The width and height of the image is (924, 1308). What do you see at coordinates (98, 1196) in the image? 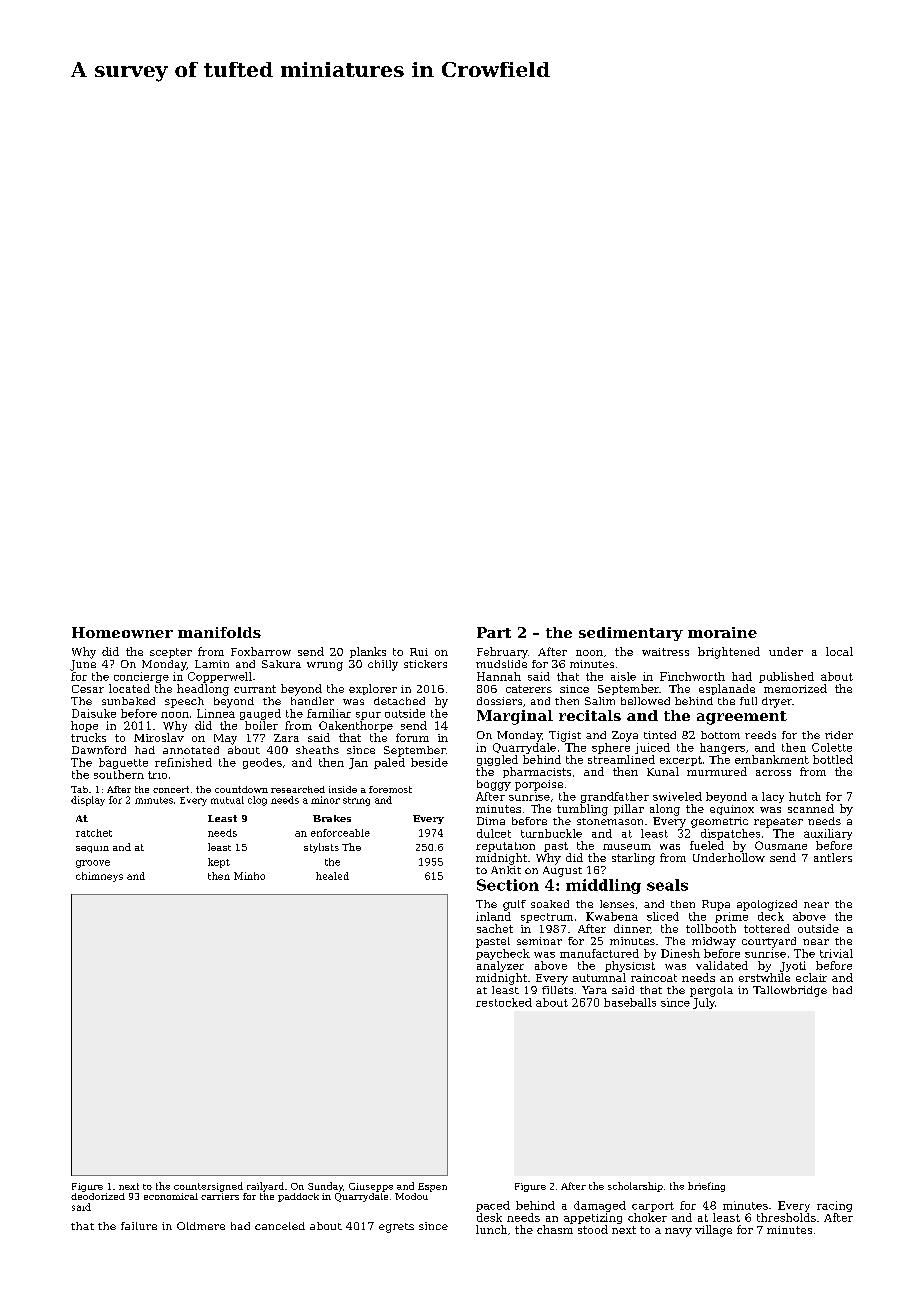
I see `deodorized` at bounding box center [98, 1196].
